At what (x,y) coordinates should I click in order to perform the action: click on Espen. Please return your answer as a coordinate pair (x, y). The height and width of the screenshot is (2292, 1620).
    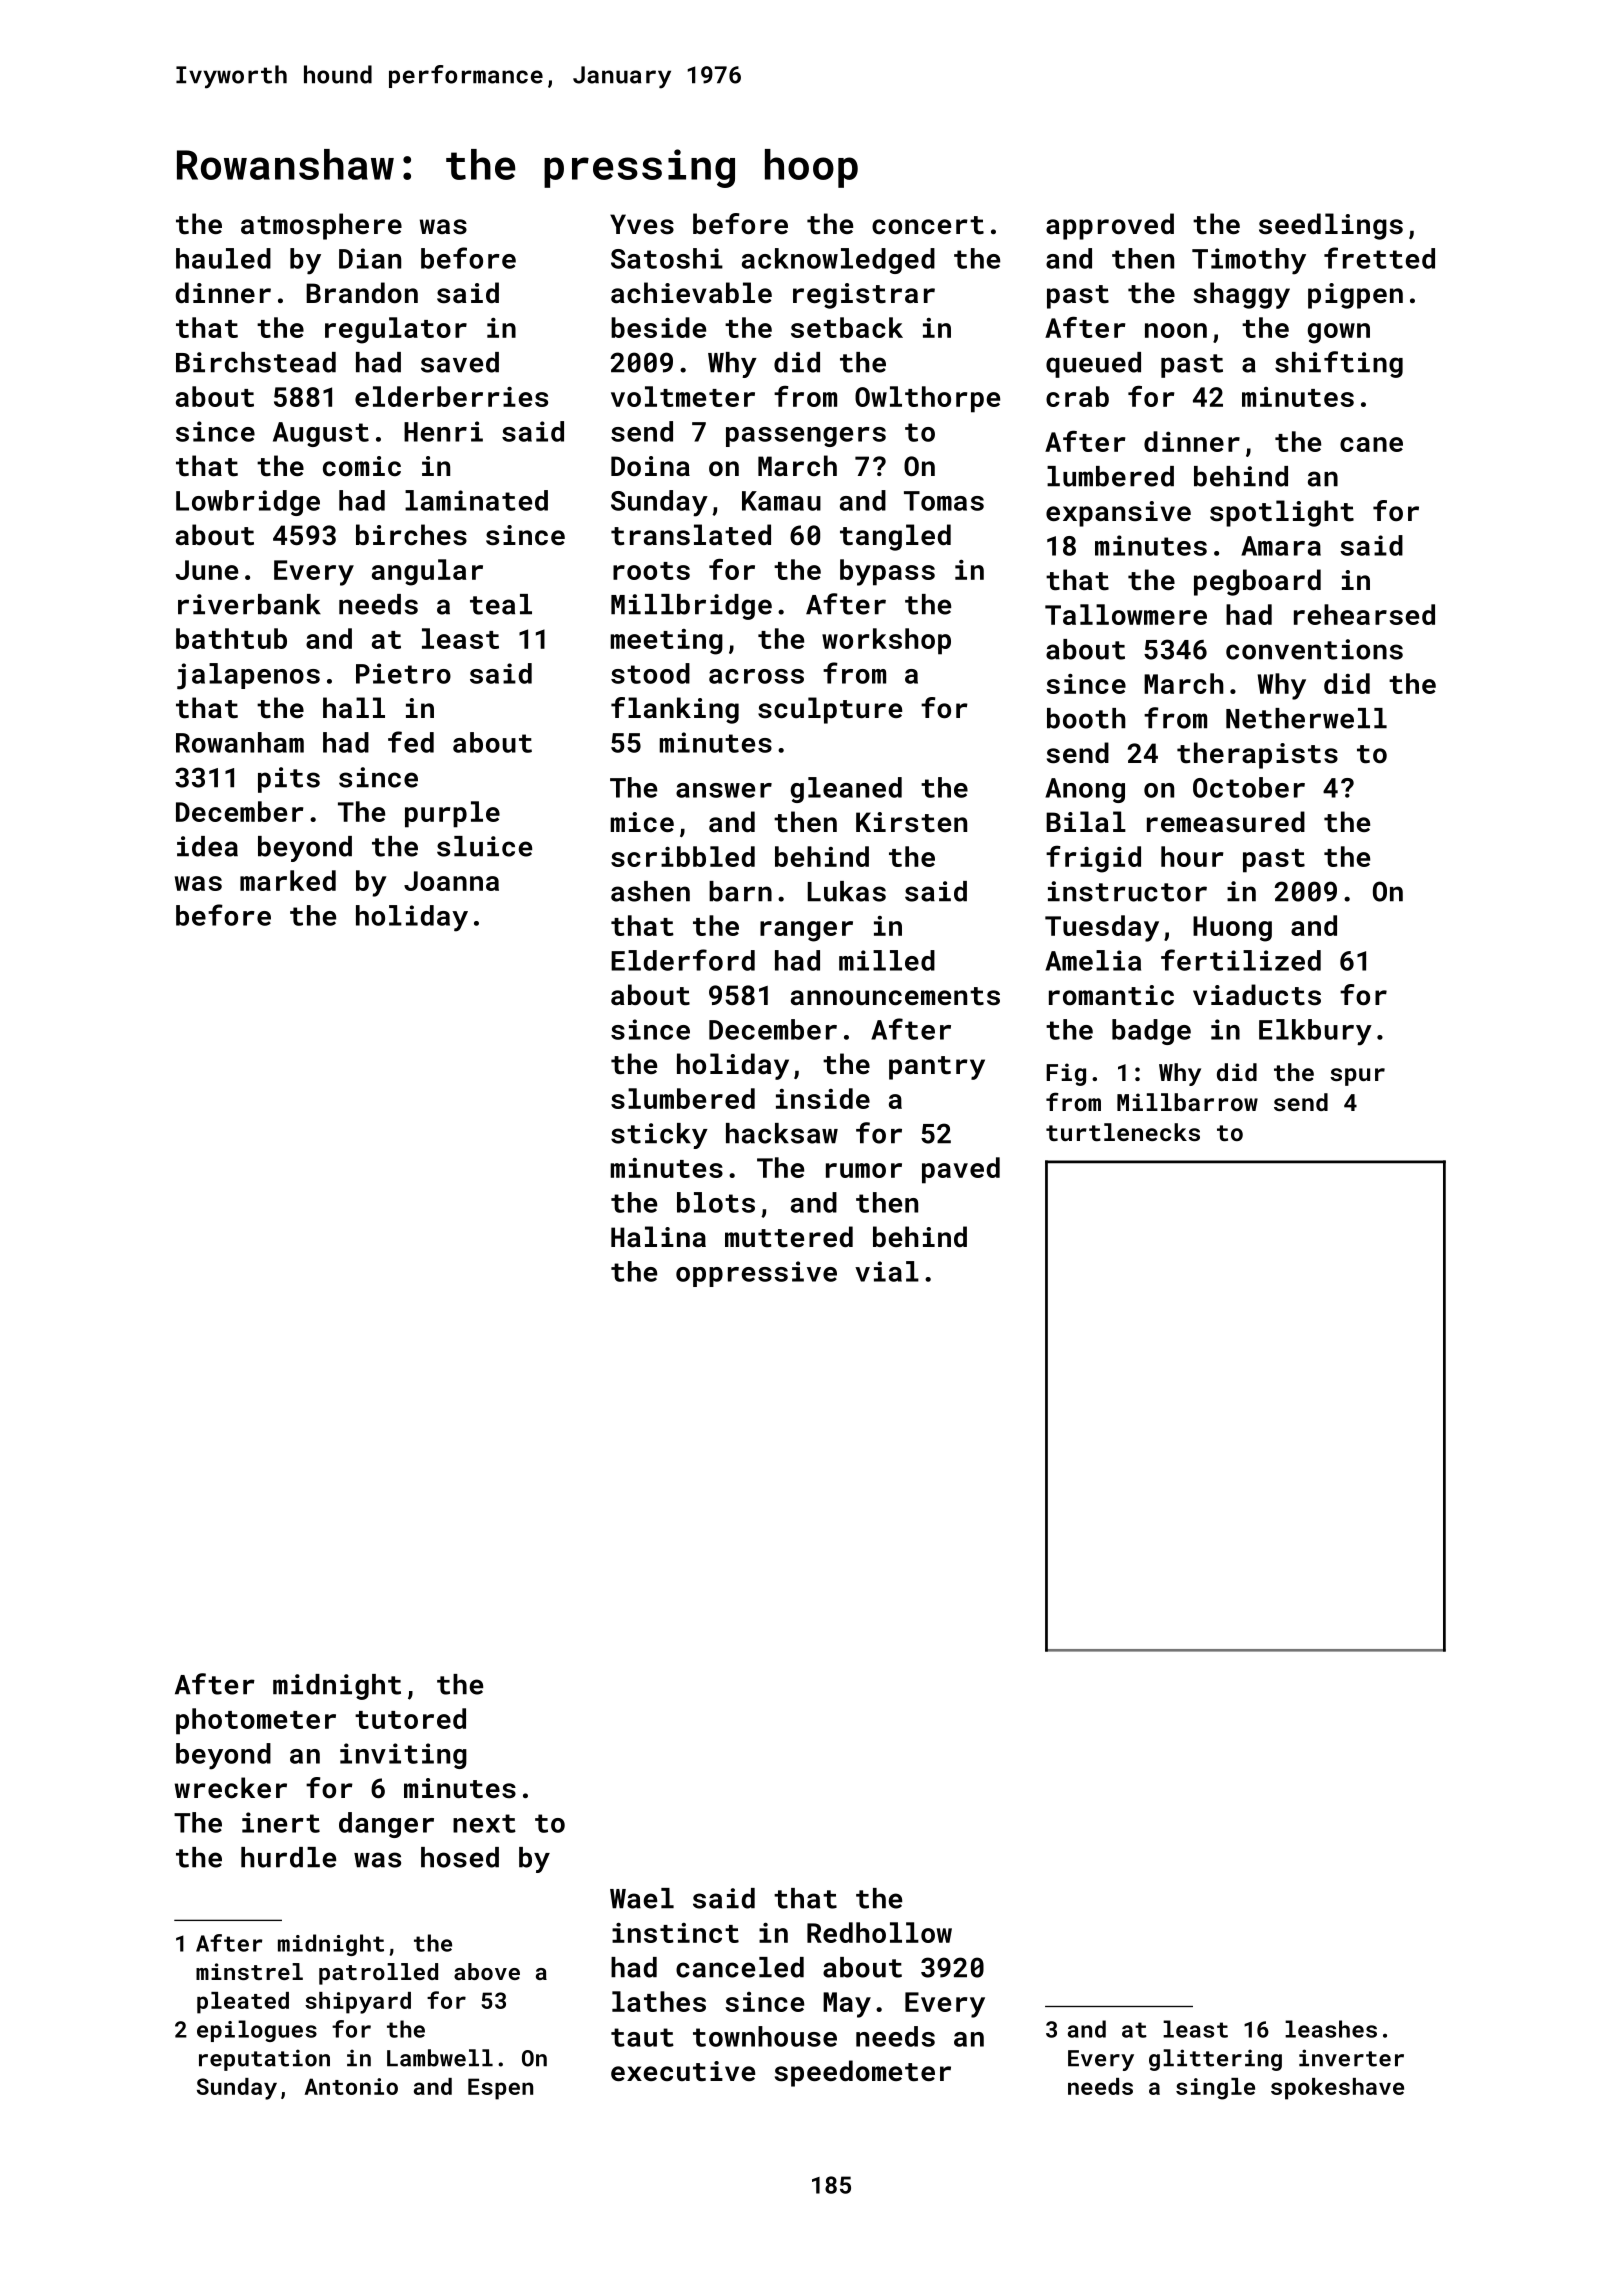
    Looking at the image, I should click on (500, 2089).
